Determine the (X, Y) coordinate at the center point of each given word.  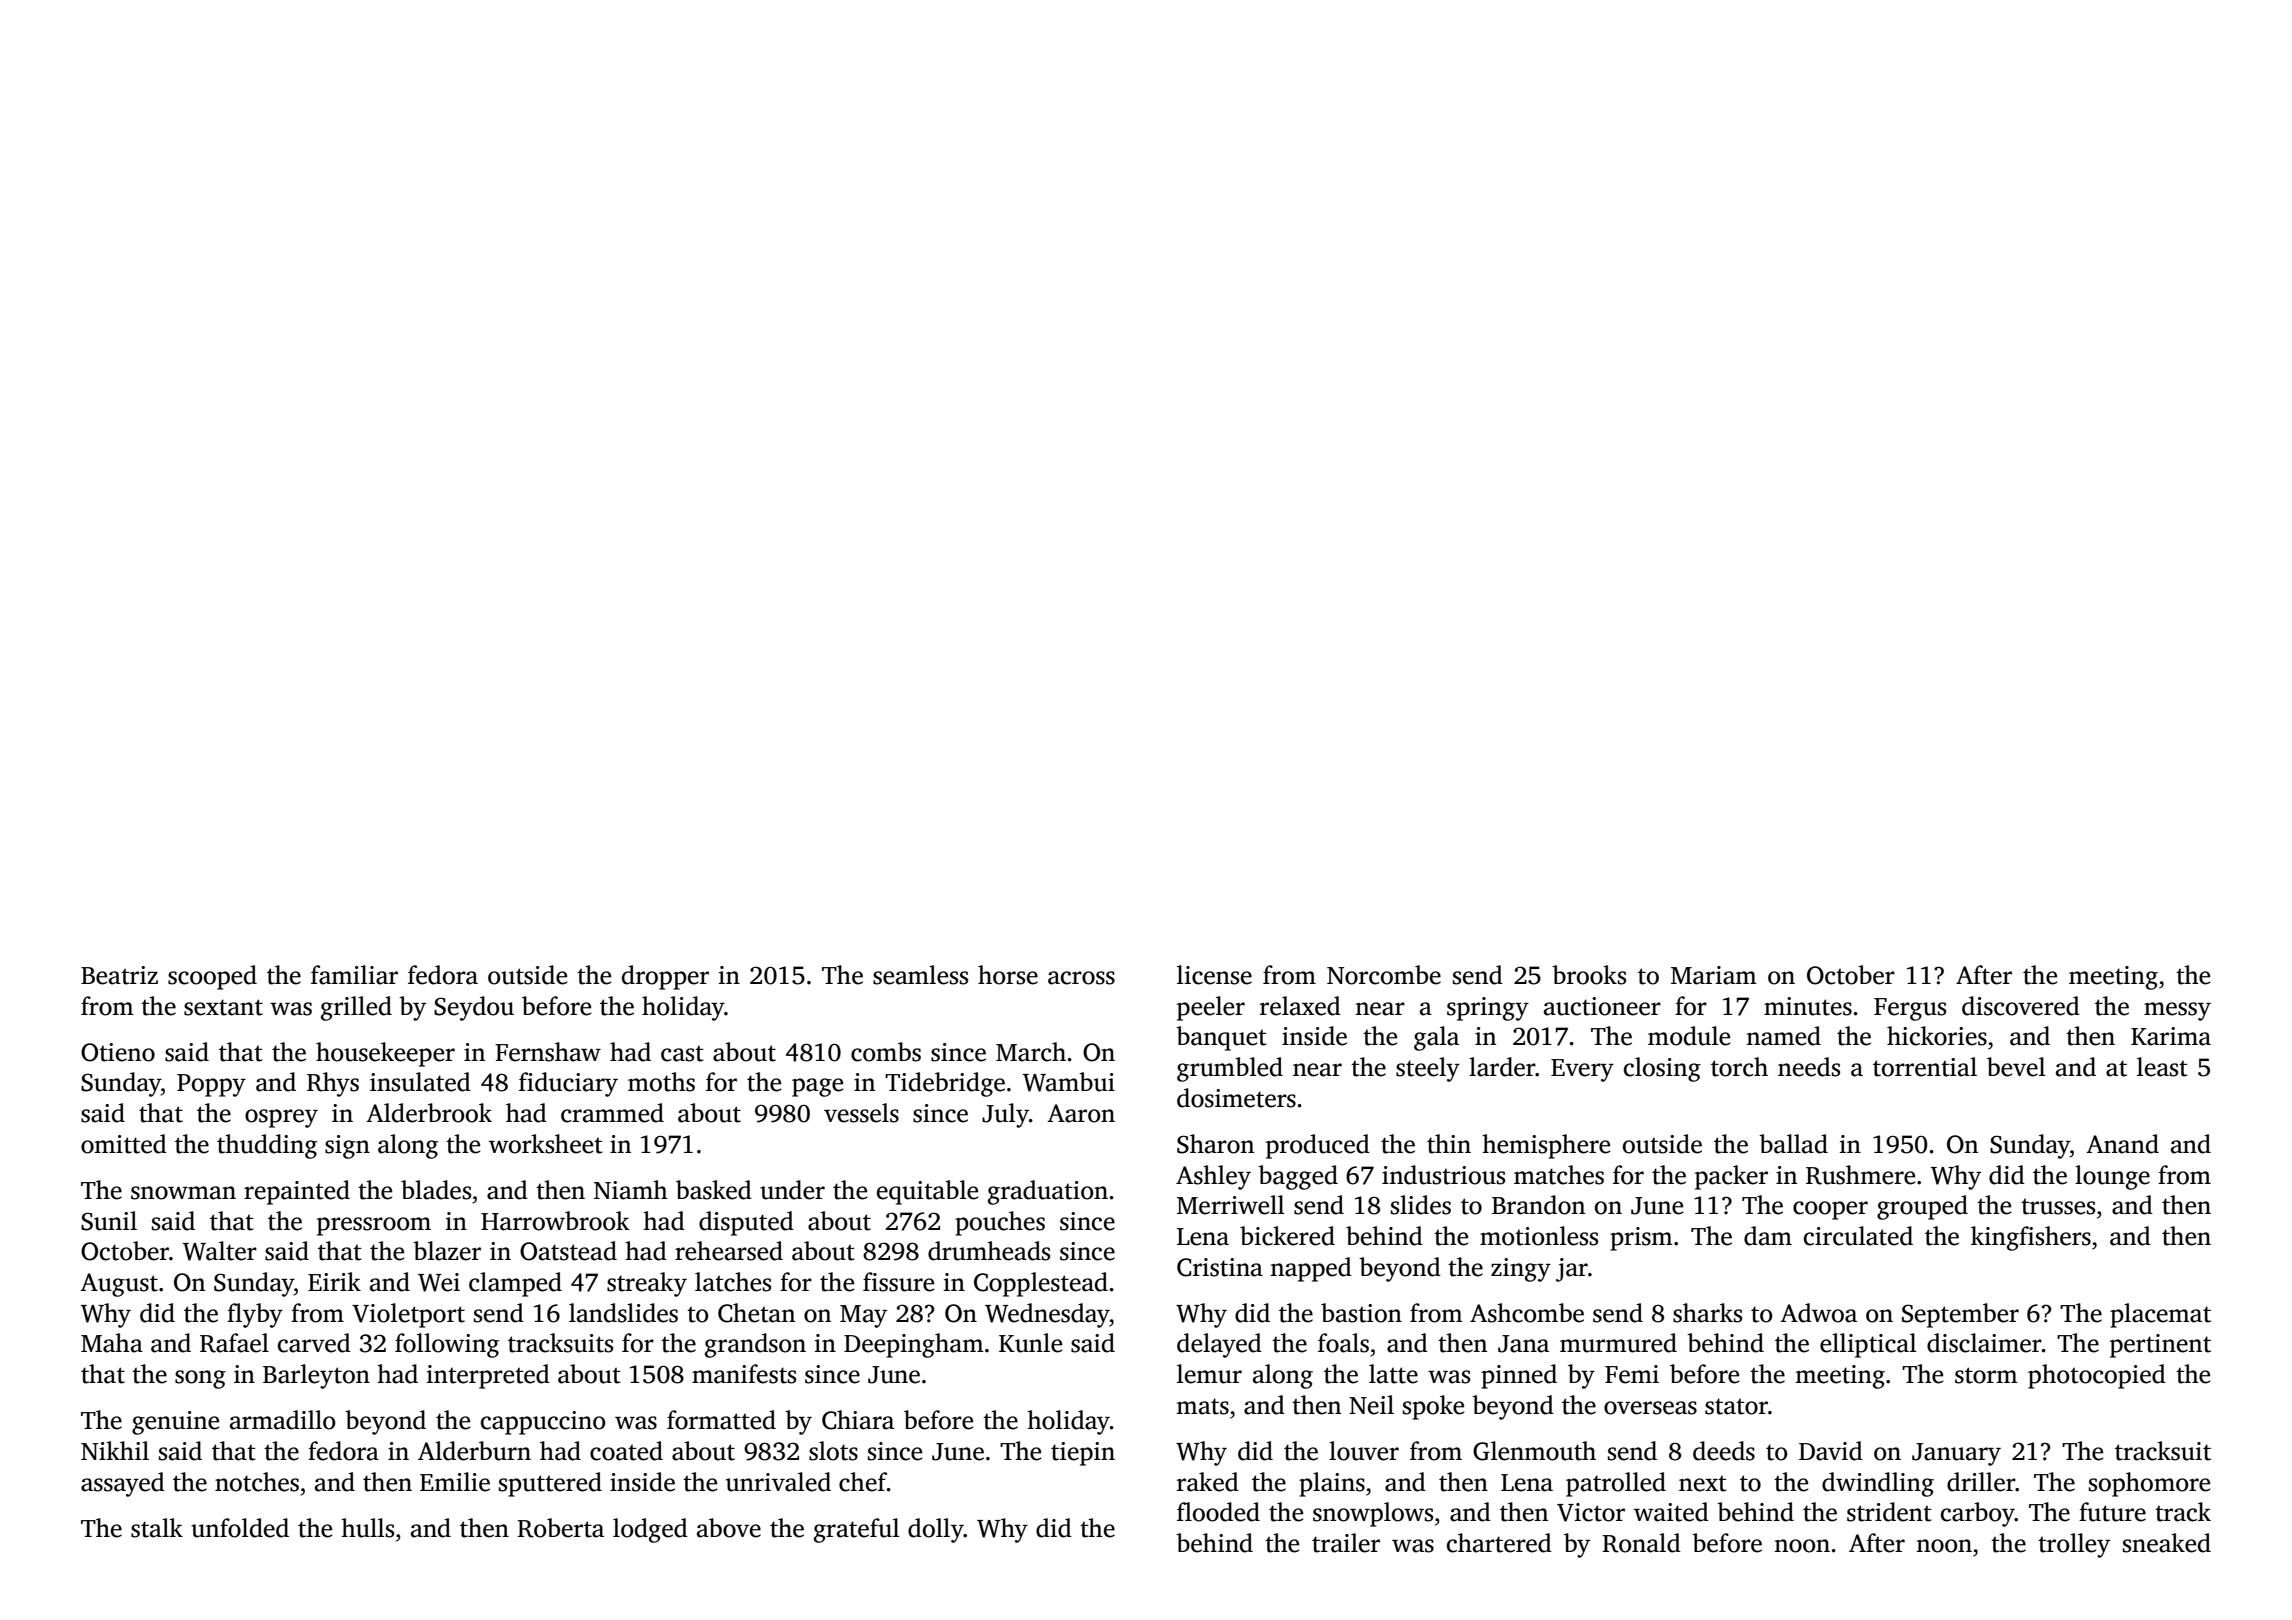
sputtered (550, 1484)
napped (1311, 1269)
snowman (183, 1193)
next (1703, 1484)
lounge (2112, 1177)
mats (1202, 1406)
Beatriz (119, 975)
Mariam (1714, 975)
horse (1008, 975)
